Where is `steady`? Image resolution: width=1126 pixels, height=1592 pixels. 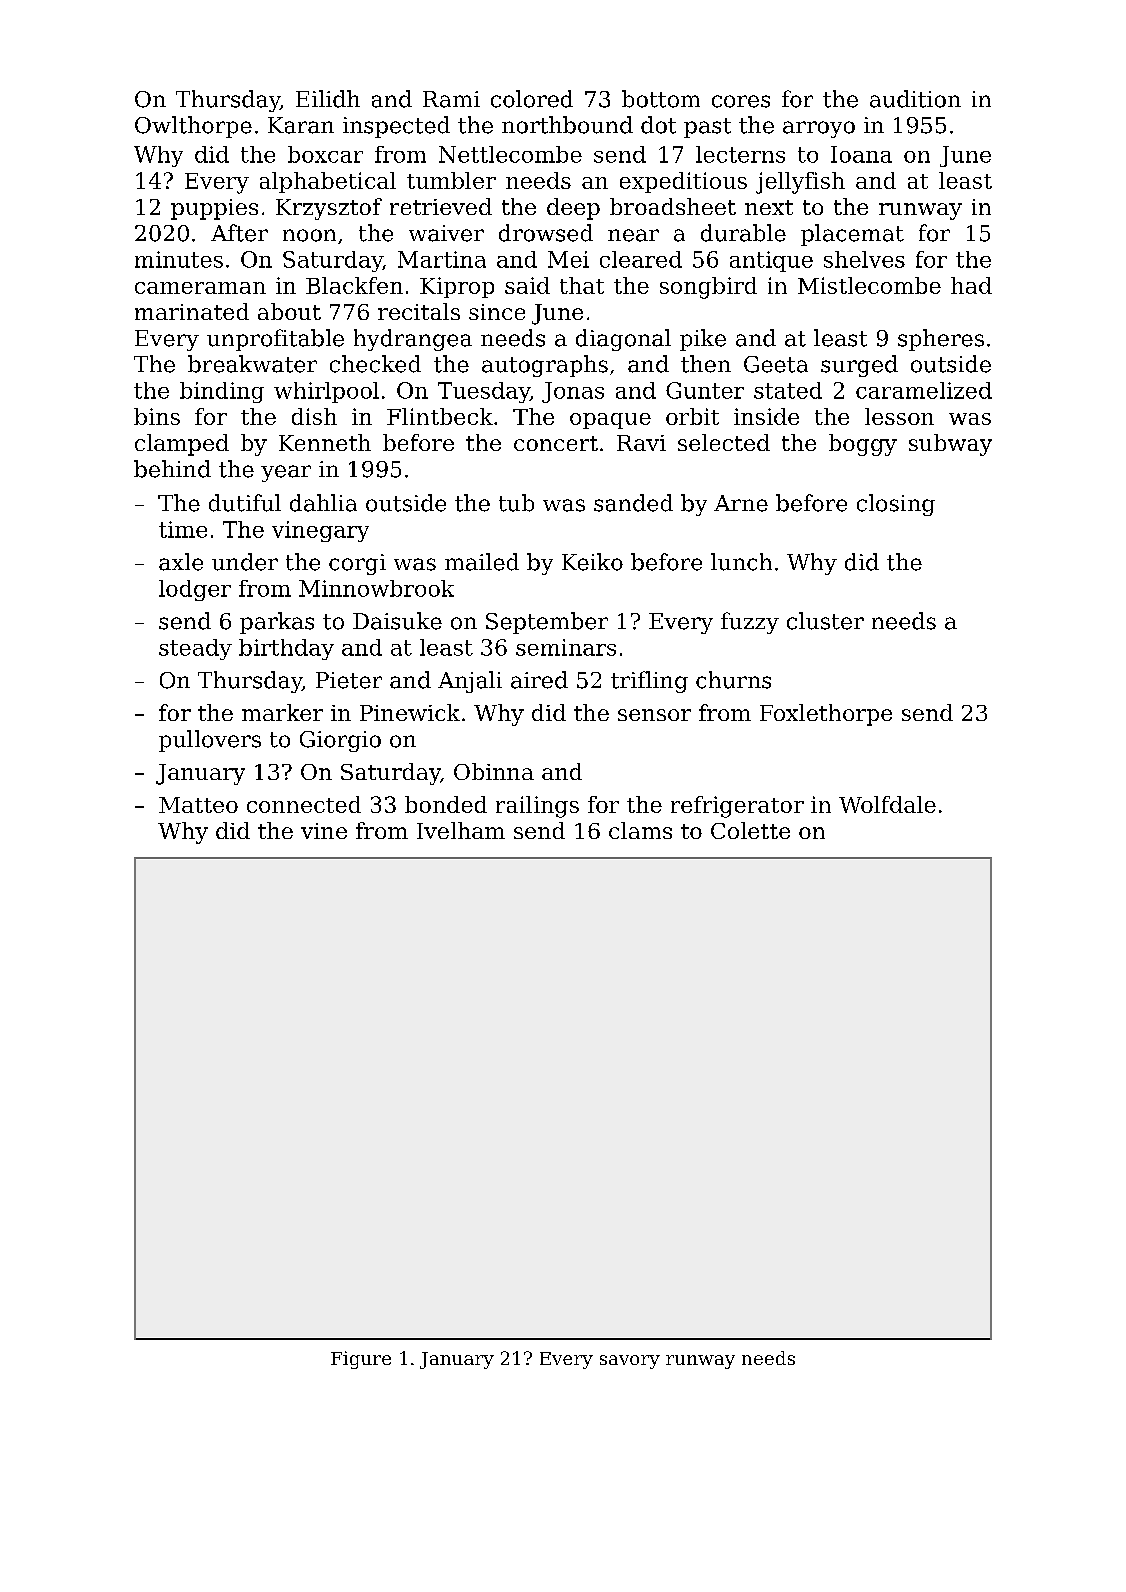
steady is located at coordinates (195, 649).
